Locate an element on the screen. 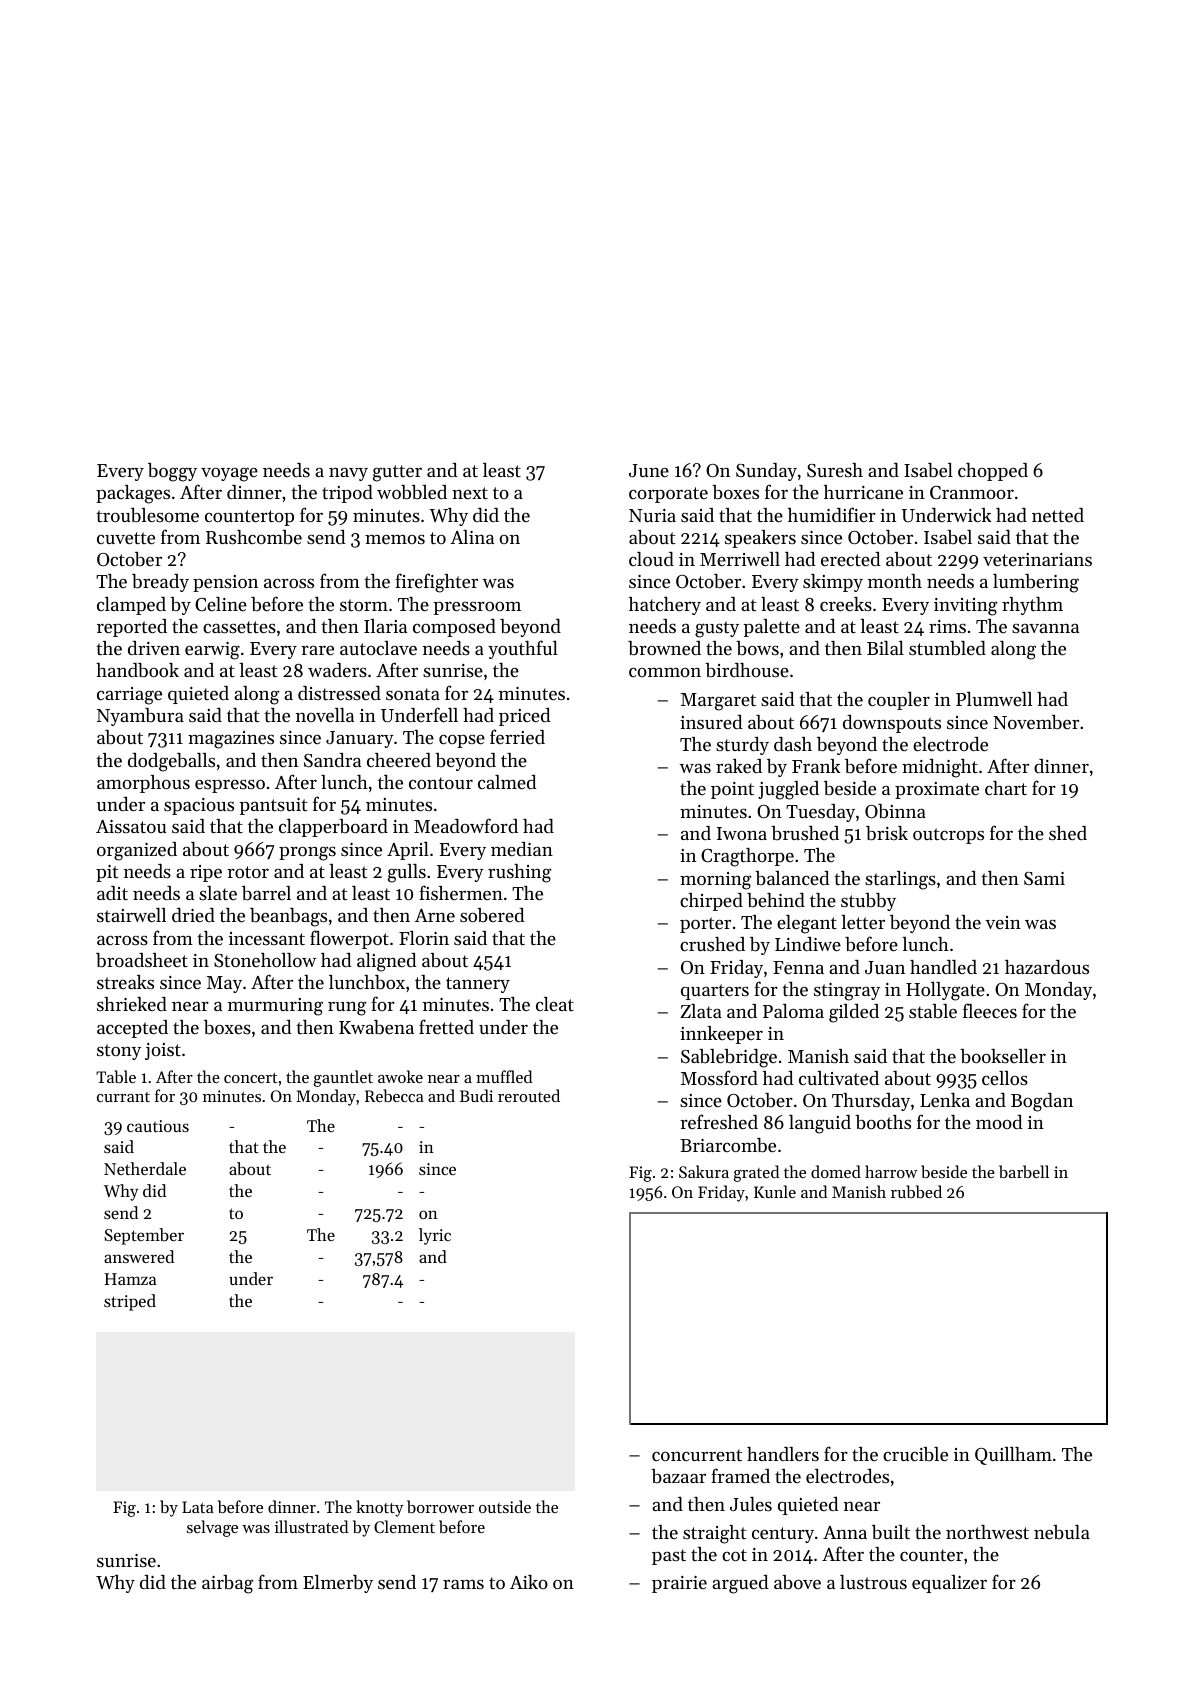 The height and width of the screenshot is (1703, 1204). Elmerby is located at coordinates (338, 1584).
